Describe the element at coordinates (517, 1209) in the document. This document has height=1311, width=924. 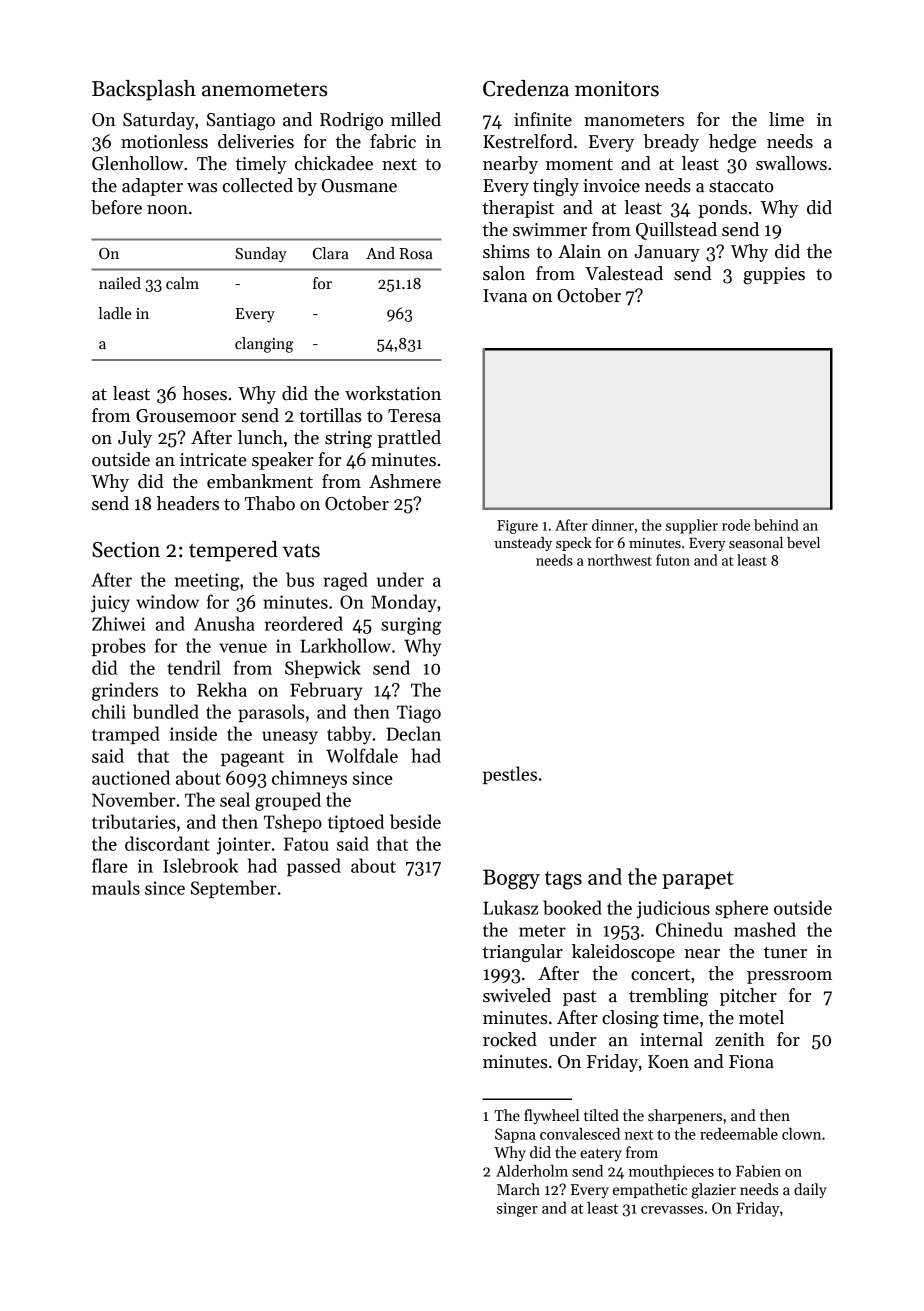
I see `singer` at that location.
